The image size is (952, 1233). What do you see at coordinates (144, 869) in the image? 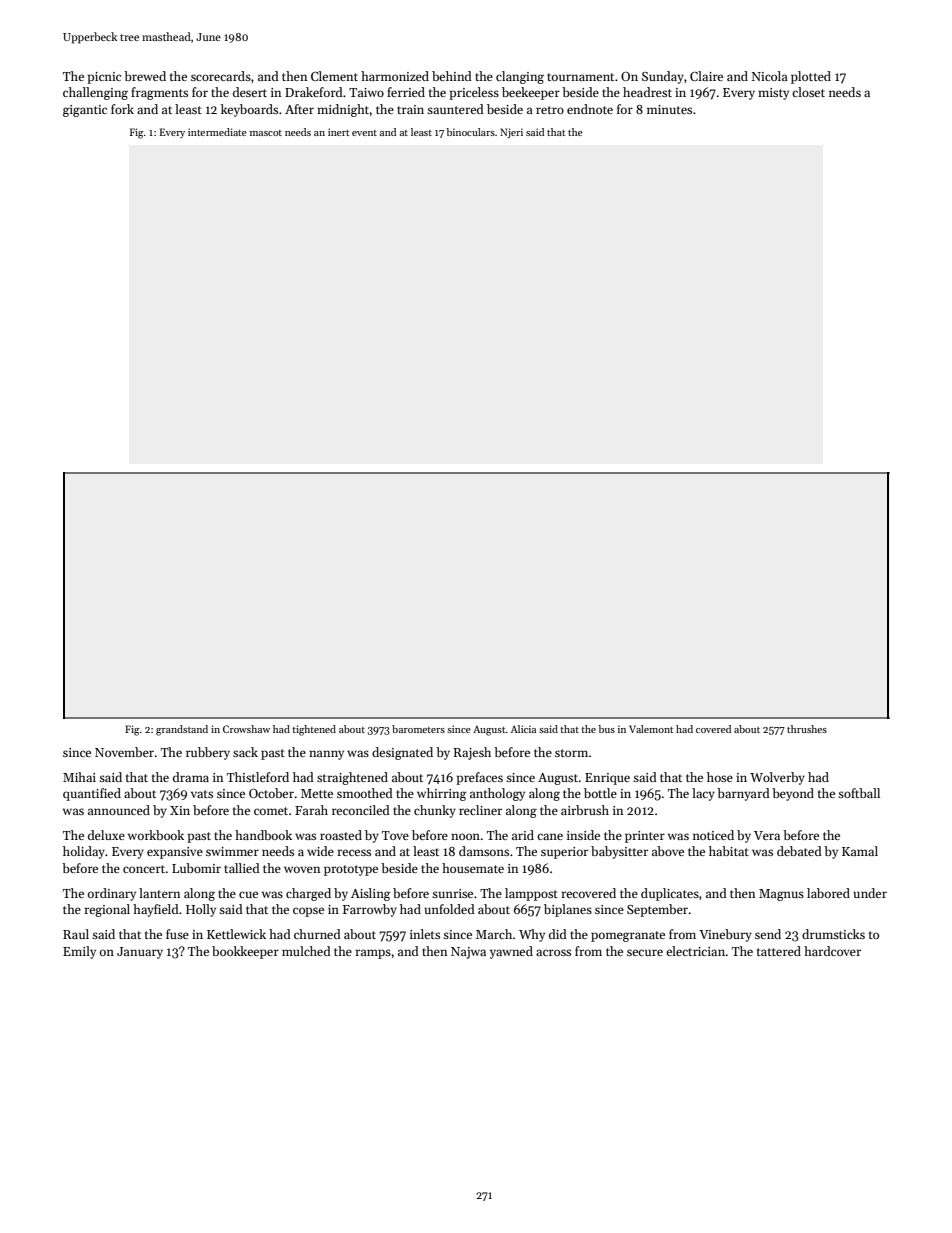
I see `concert` at bounding box center [144, 869].
